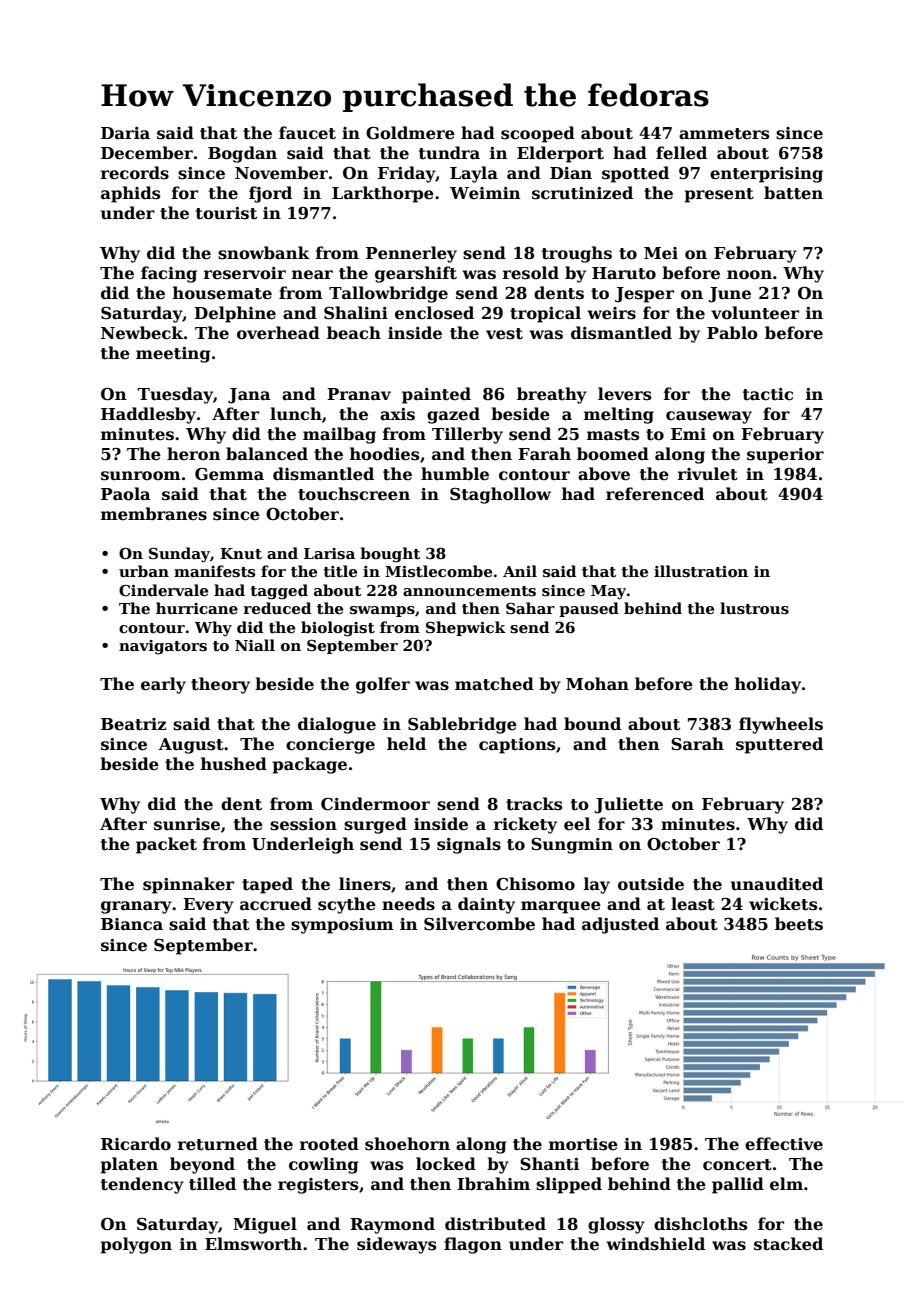  I want to click on tactic, so click(768, 394).
